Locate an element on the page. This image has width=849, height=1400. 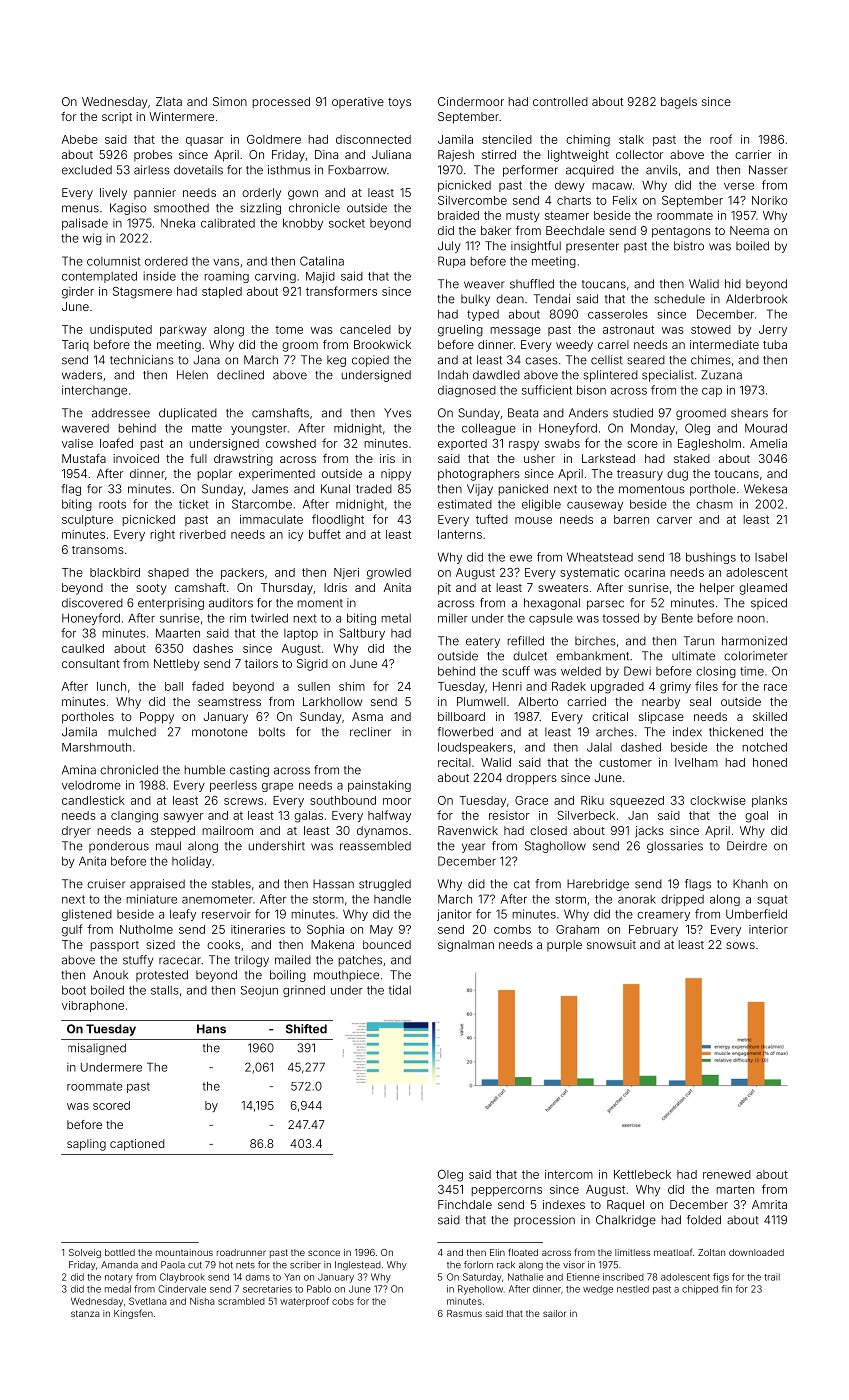
Rupa is located at coordinates (451, 262).
